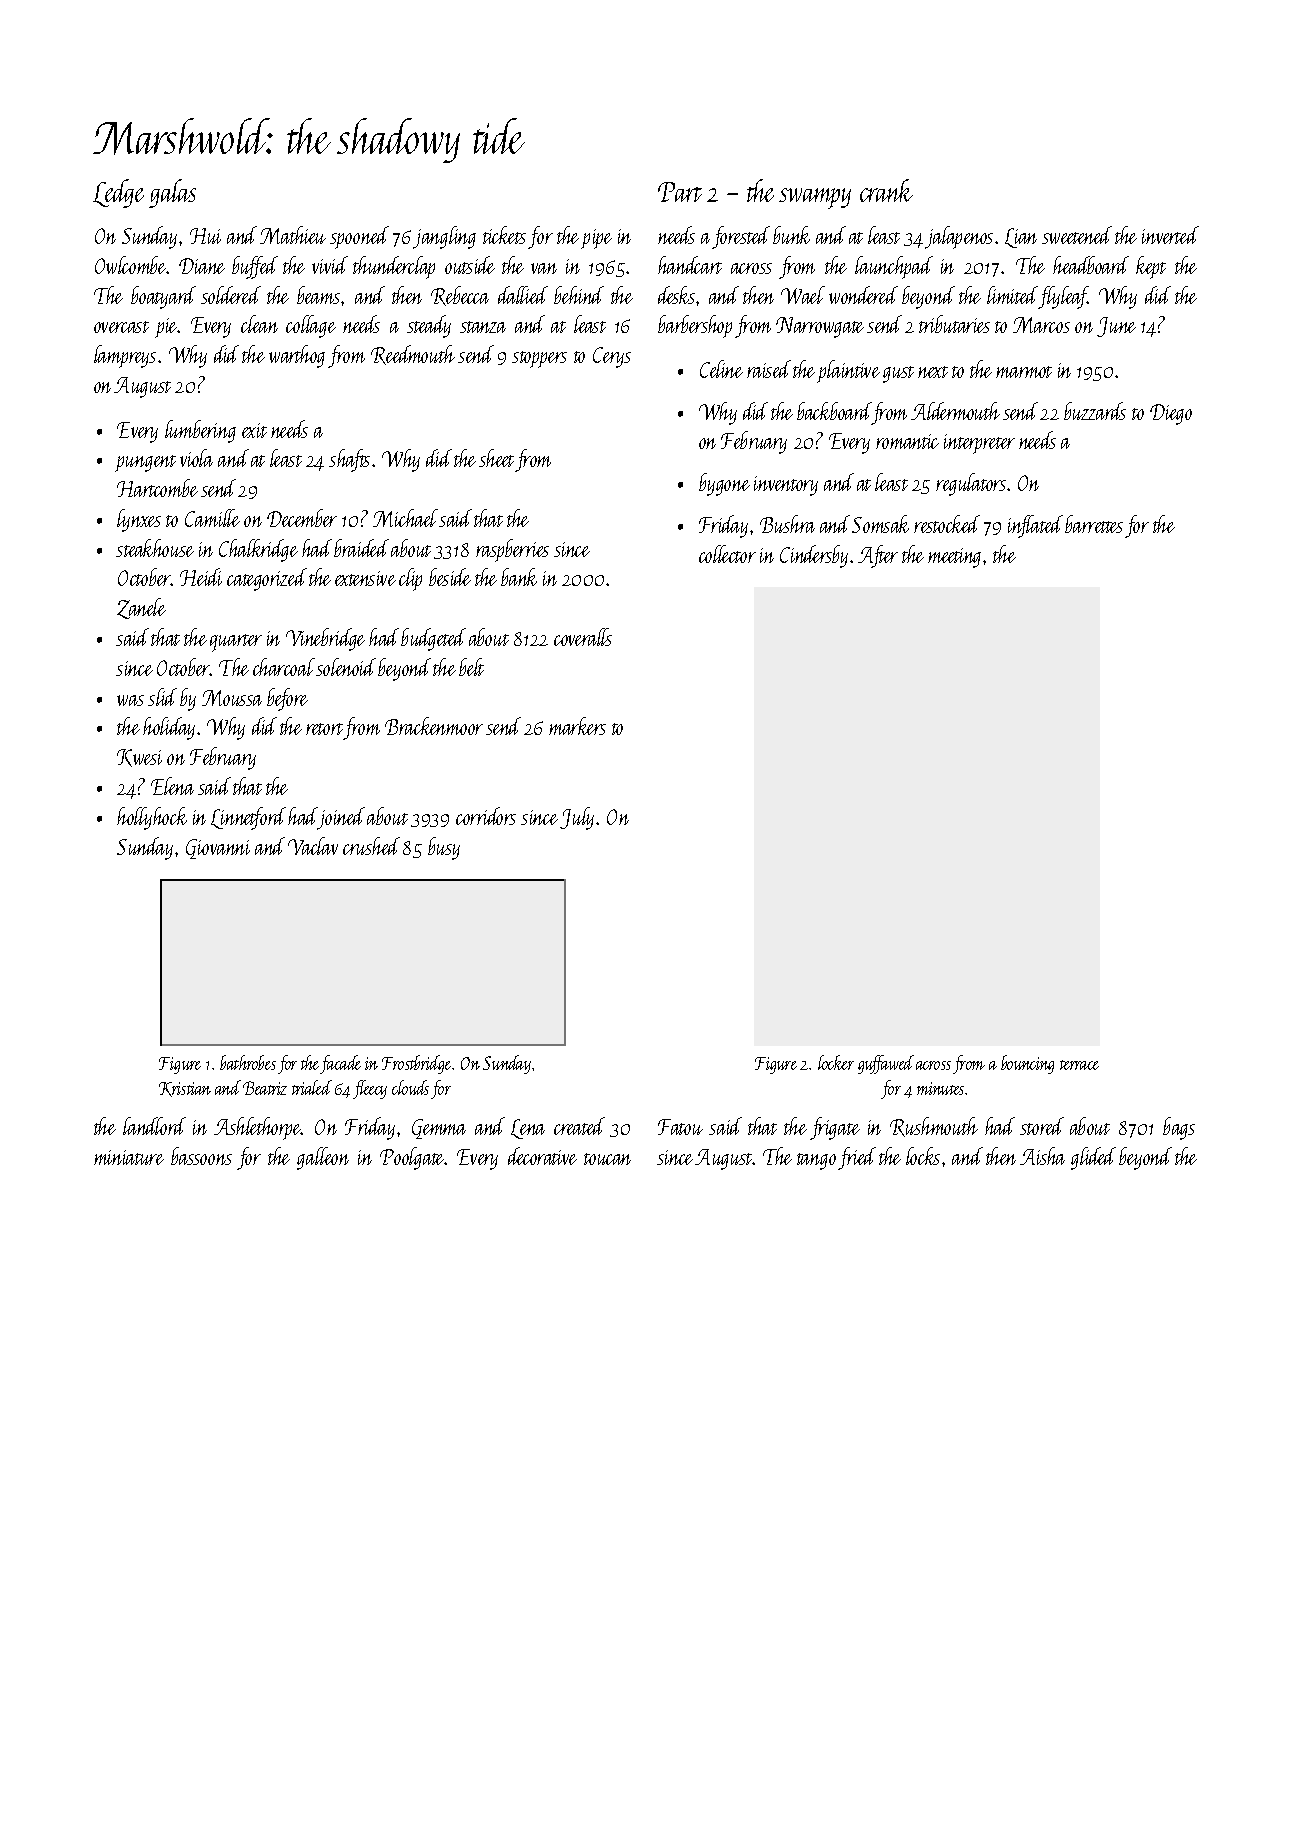 This screenshot has height=1824, width=1290. What do you see at coordinates (1035, 526) in the screenshot?
I see `inflated` at bounding box center [1035, 526].
